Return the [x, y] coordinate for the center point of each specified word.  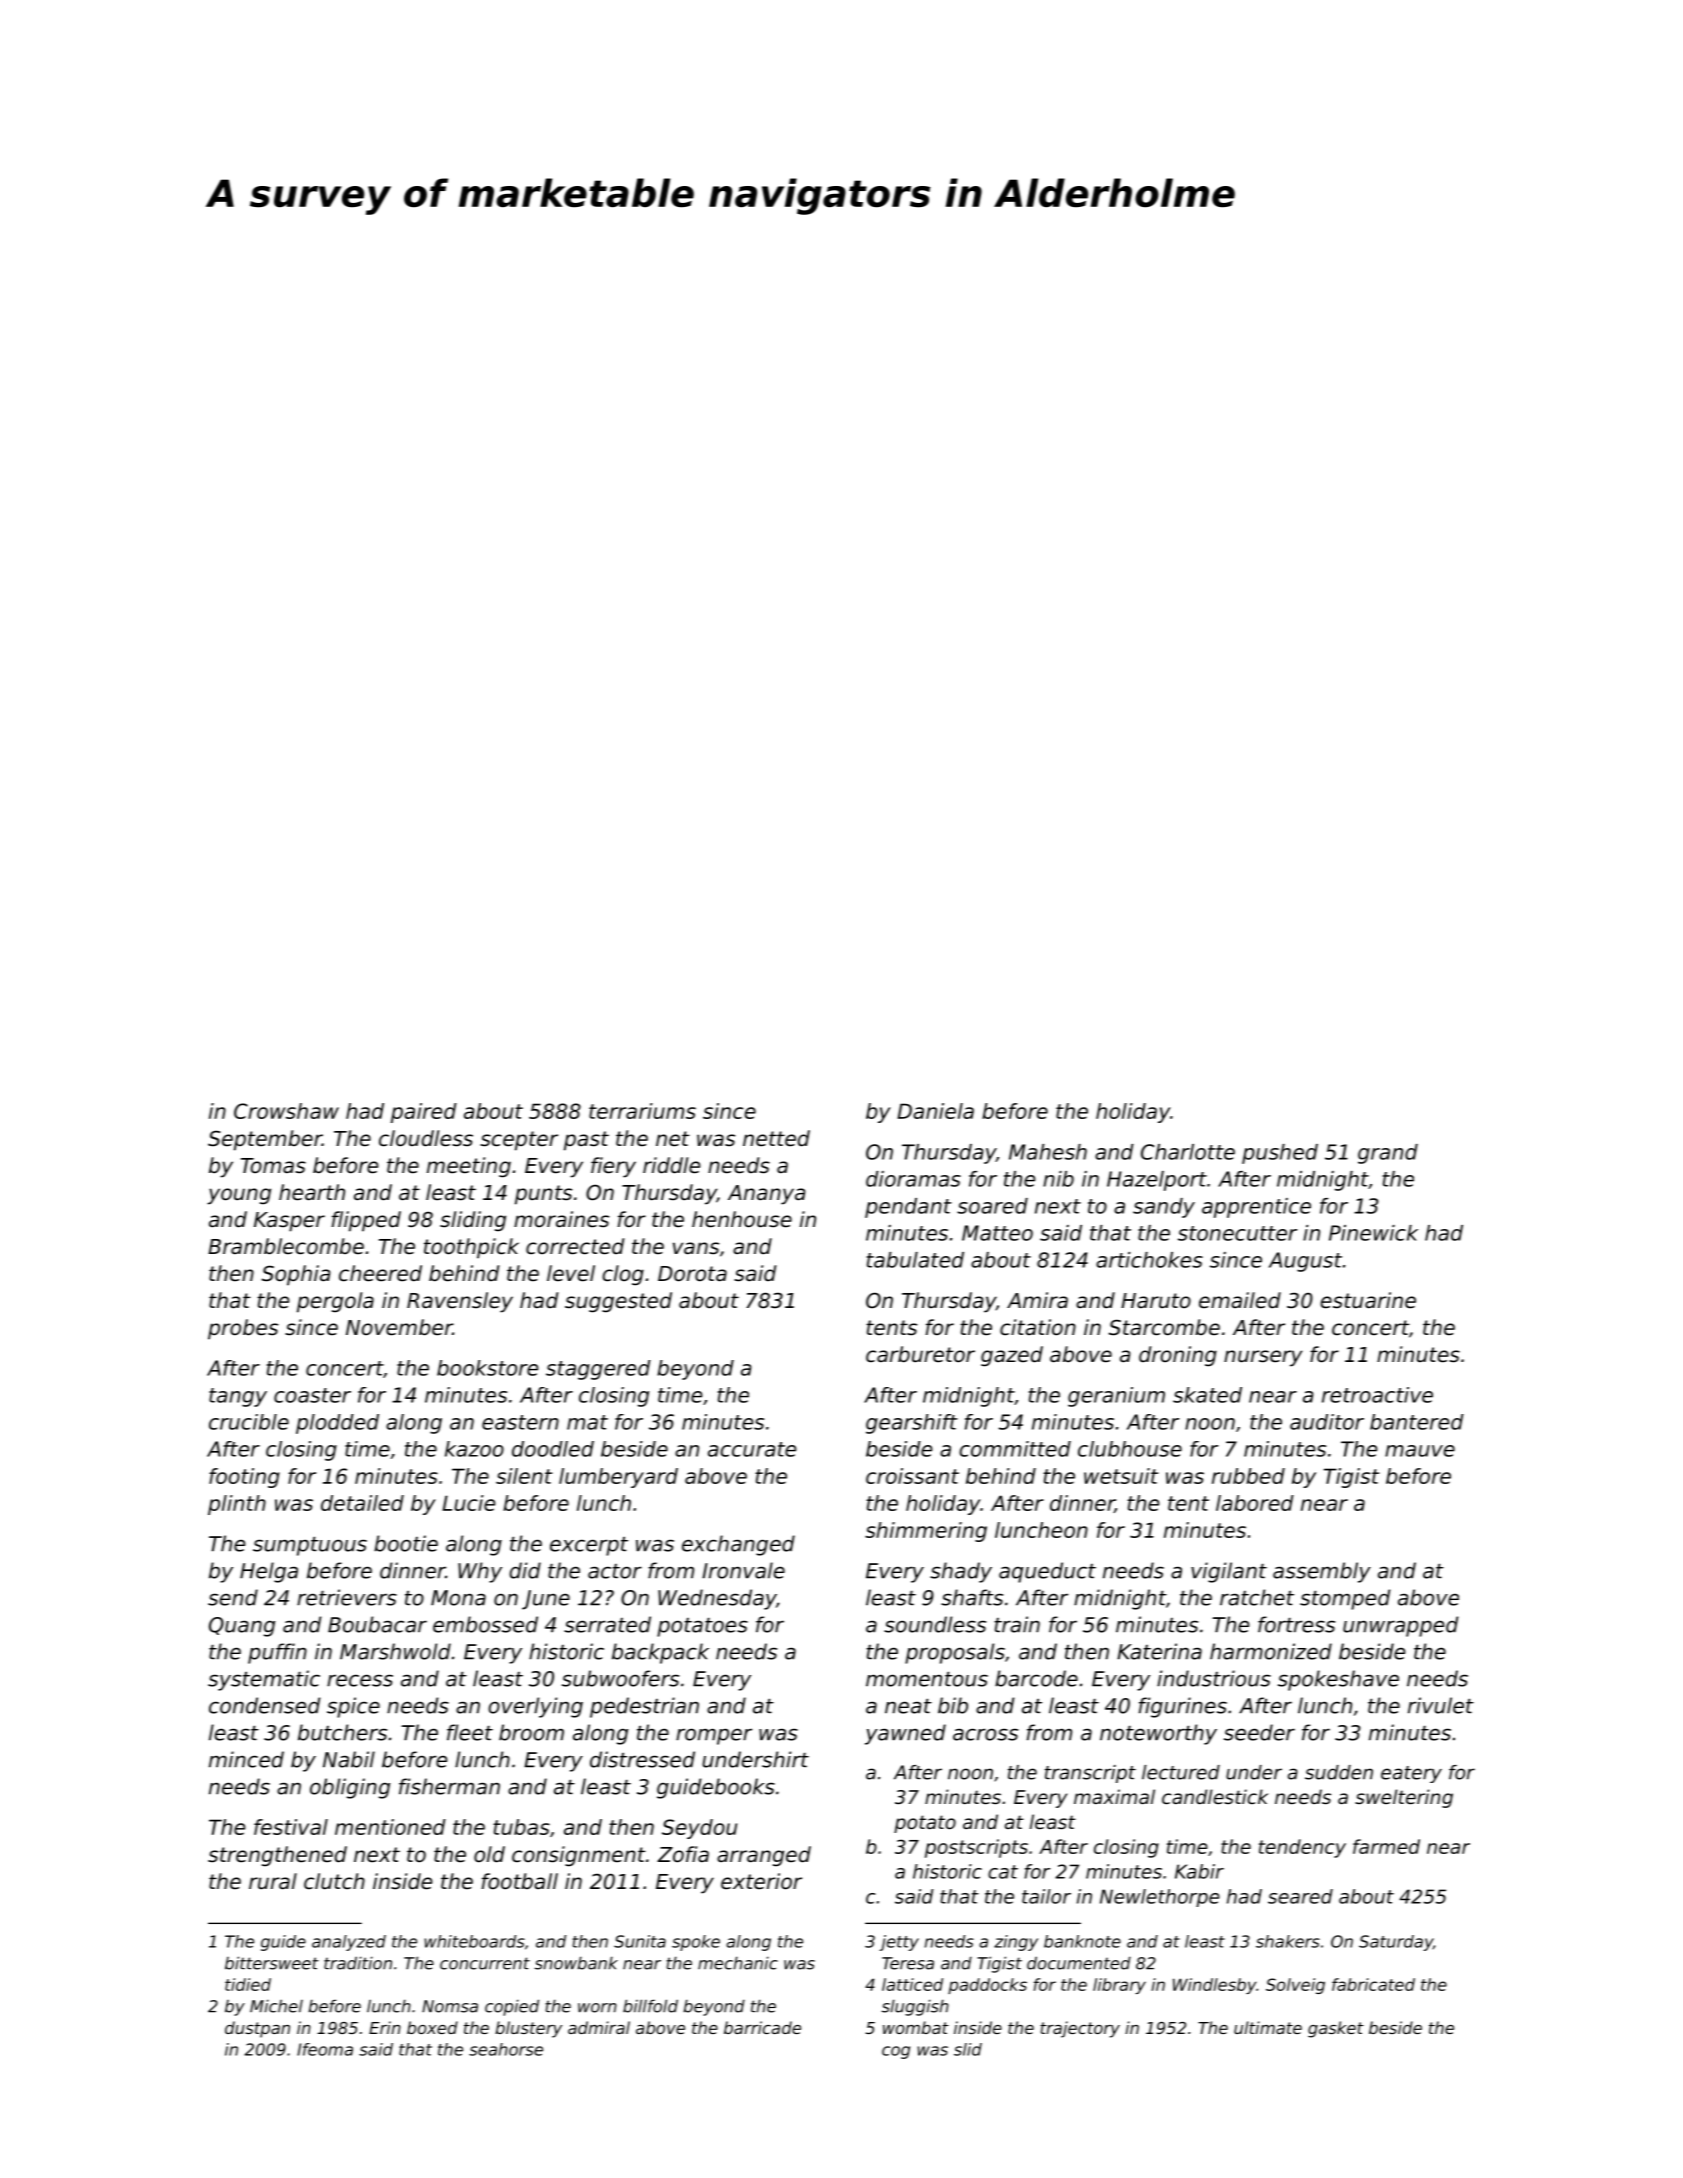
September [265, 1140]
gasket [1336, 2029]
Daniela [935, 1111]
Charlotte [1188, 1152]
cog [896, 2052]
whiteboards [474, 1941]
